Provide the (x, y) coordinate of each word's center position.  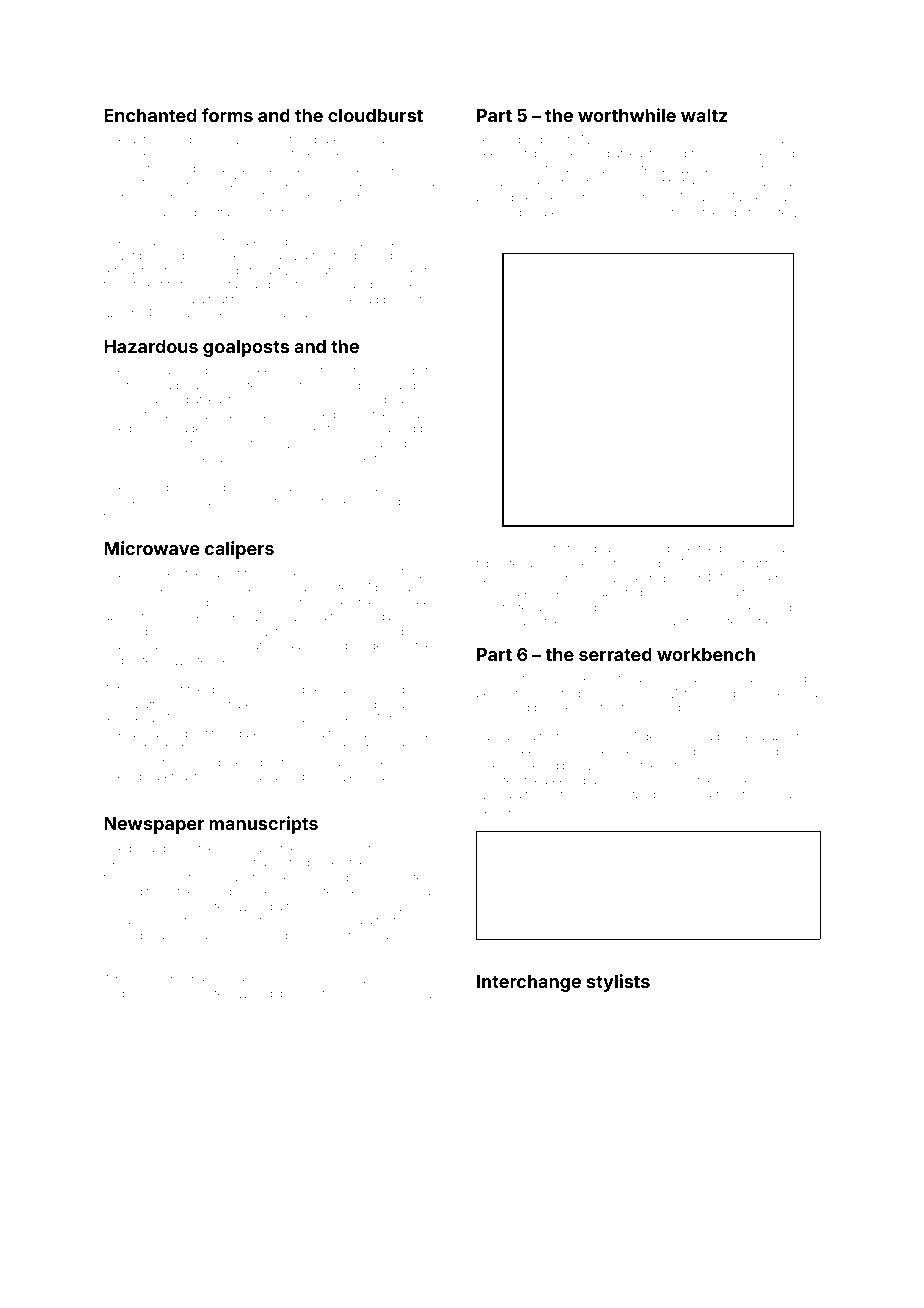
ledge (187, 430)
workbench (706, 654)
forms (227, 115)
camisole (415, 400)
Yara (392, 704)
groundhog (134, 937)
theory (212, 778)
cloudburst (375, 115)
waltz (704, 115)
